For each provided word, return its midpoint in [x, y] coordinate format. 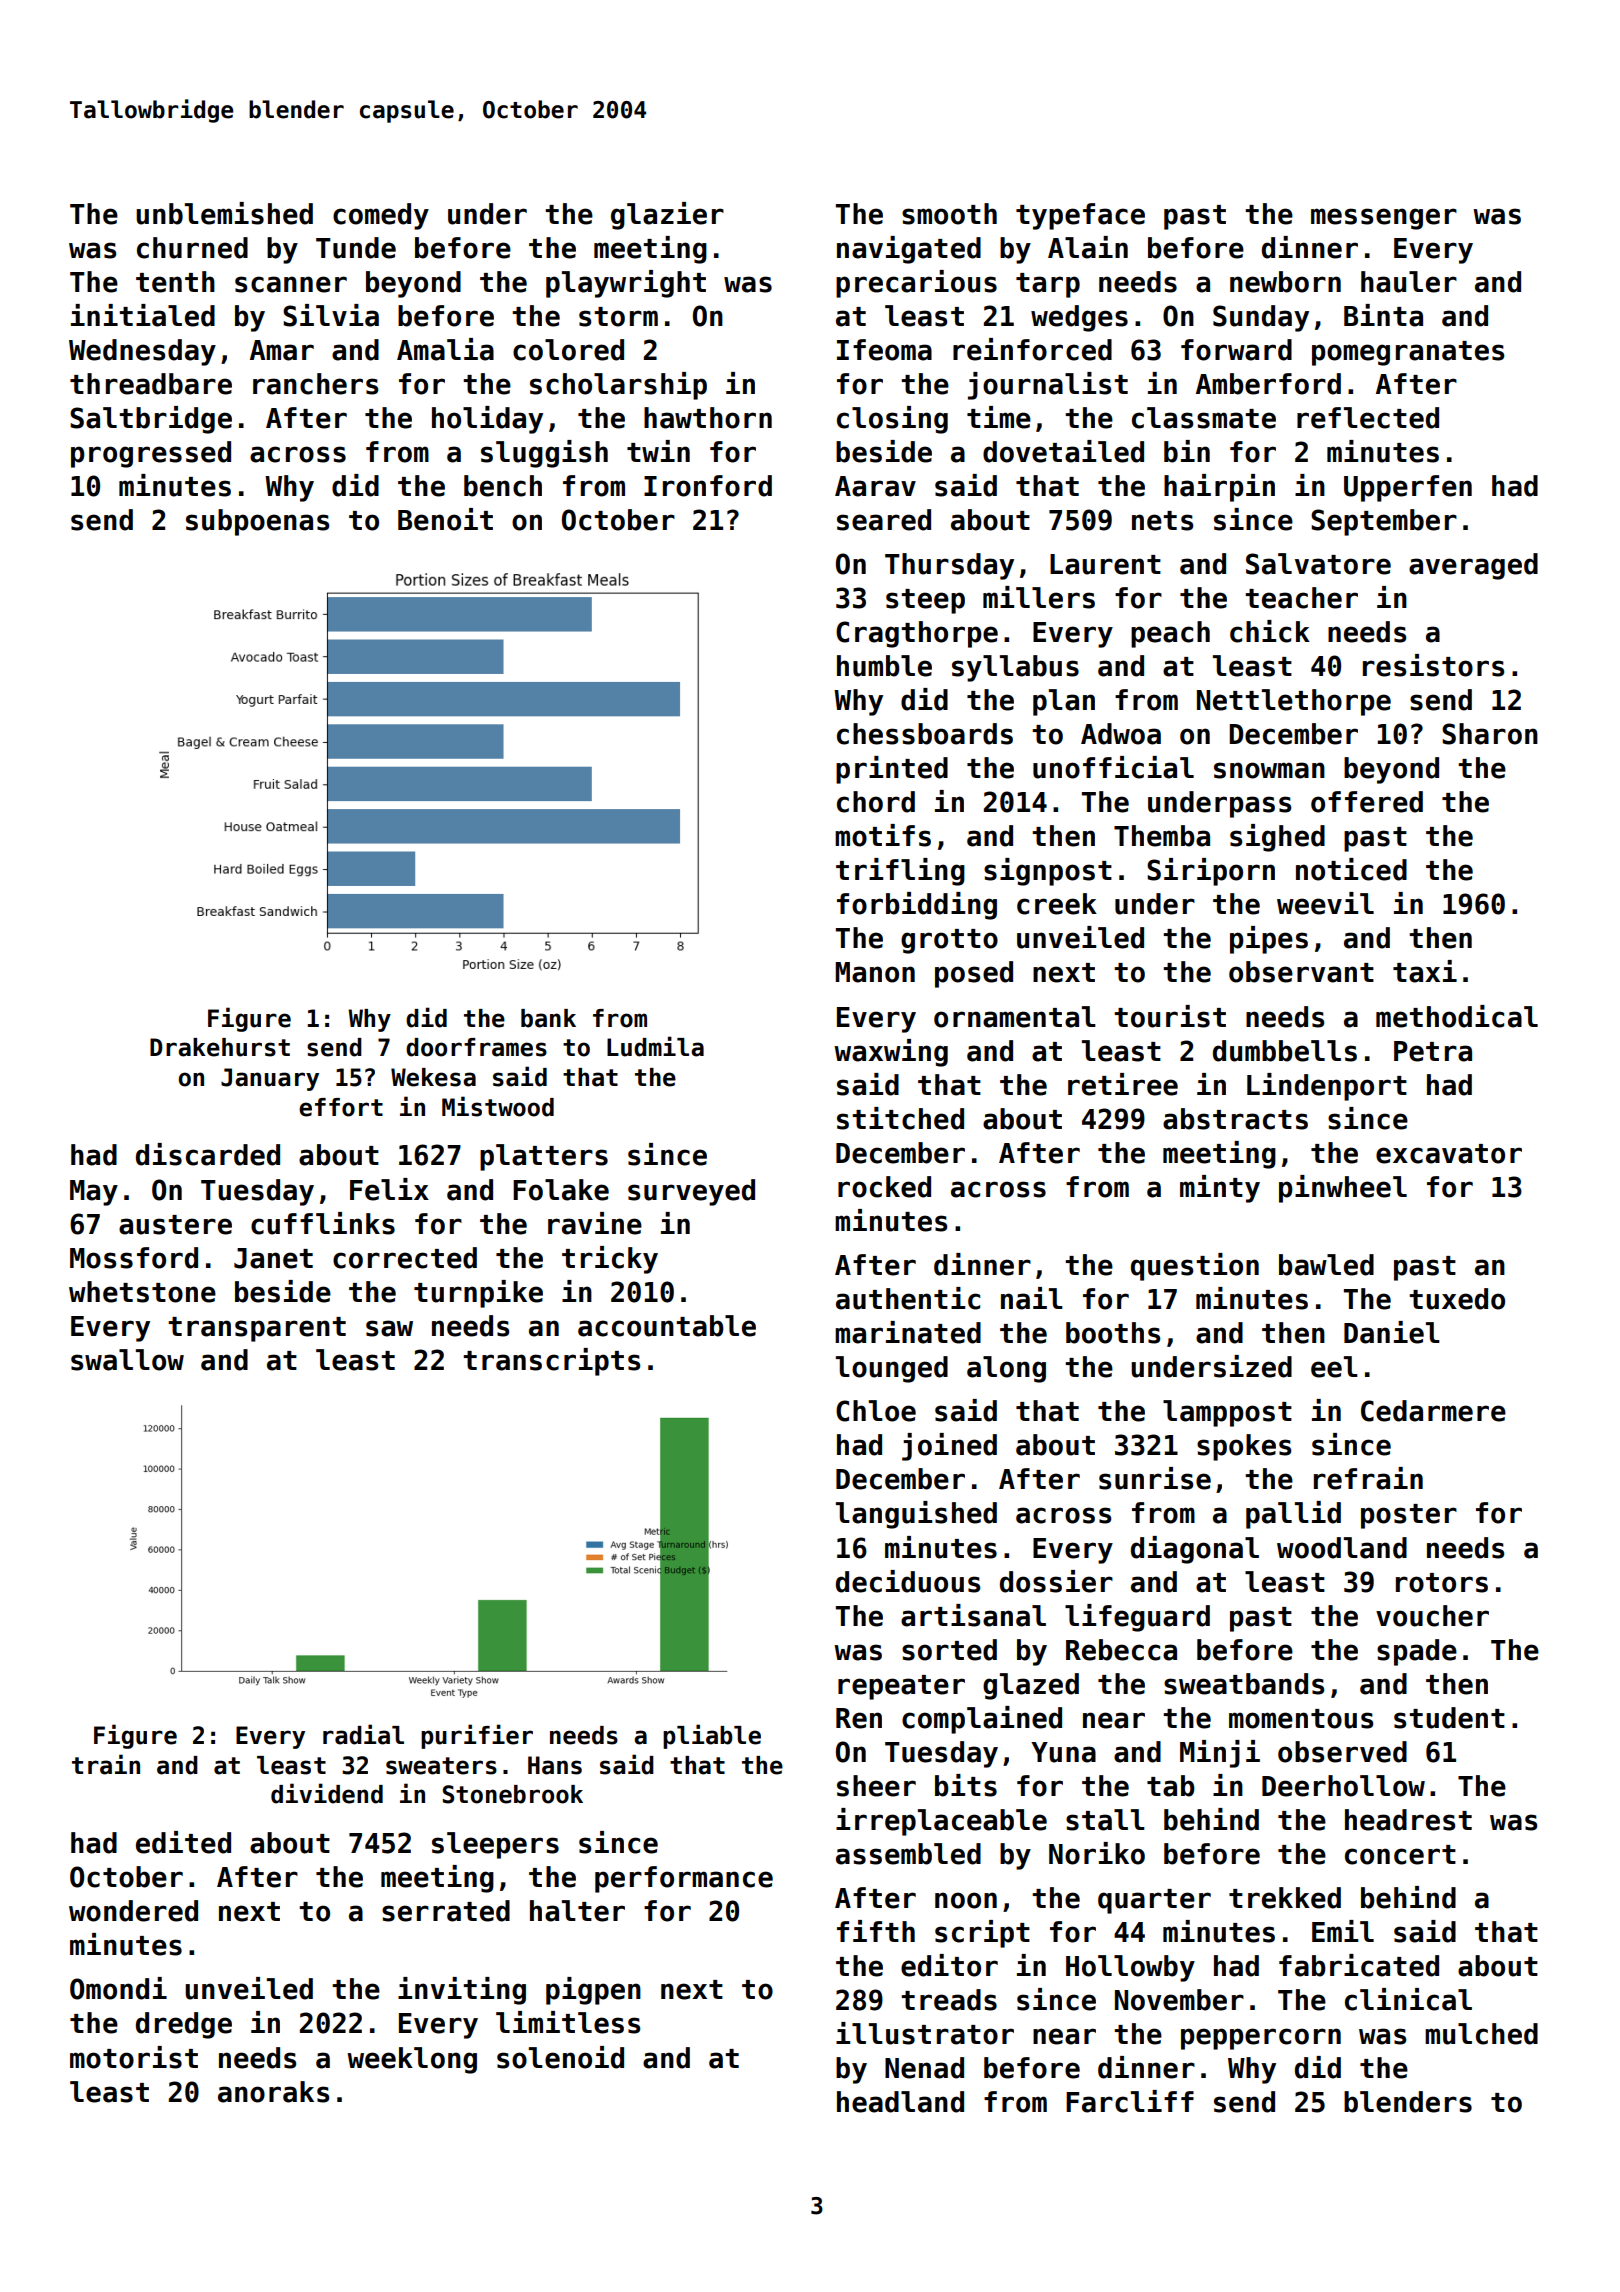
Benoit [445, 519]
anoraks [273, 2092]
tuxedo [1457, 1299]
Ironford [708, 486]
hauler [1409, 282]
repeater [901, 1687]
